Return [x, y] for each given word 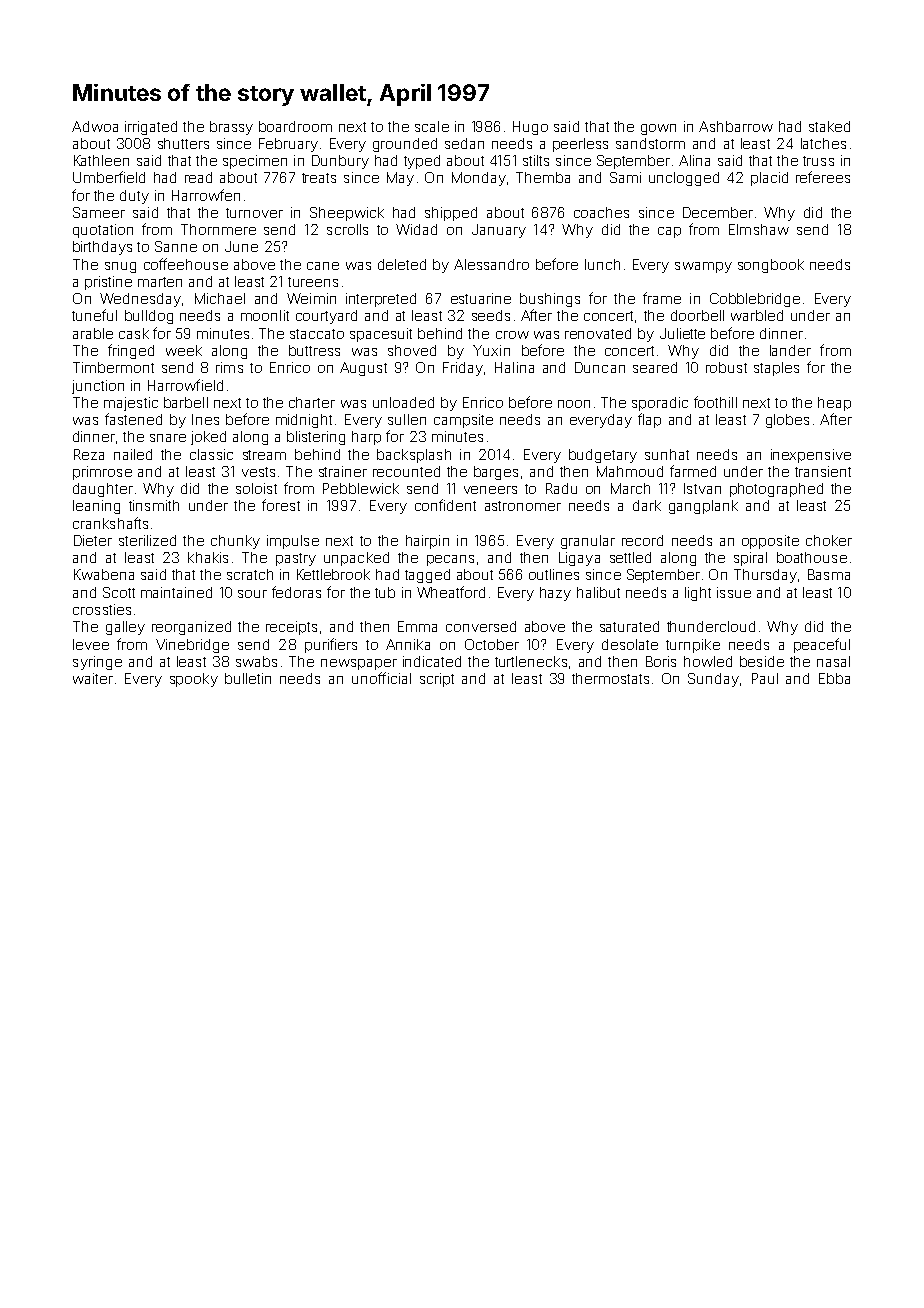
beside [762, 661]
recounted [406, 471]
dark [647, 505]
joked [208, 438]
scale [432, 126]
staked [829, 126]
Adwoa [95, 126]
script [437, 680]
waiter [93, 678]
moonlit [265, 315]
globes [787, 421]
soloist [256, 488]
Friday [463, 369]
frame [662, 298]
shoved [412, 350]
